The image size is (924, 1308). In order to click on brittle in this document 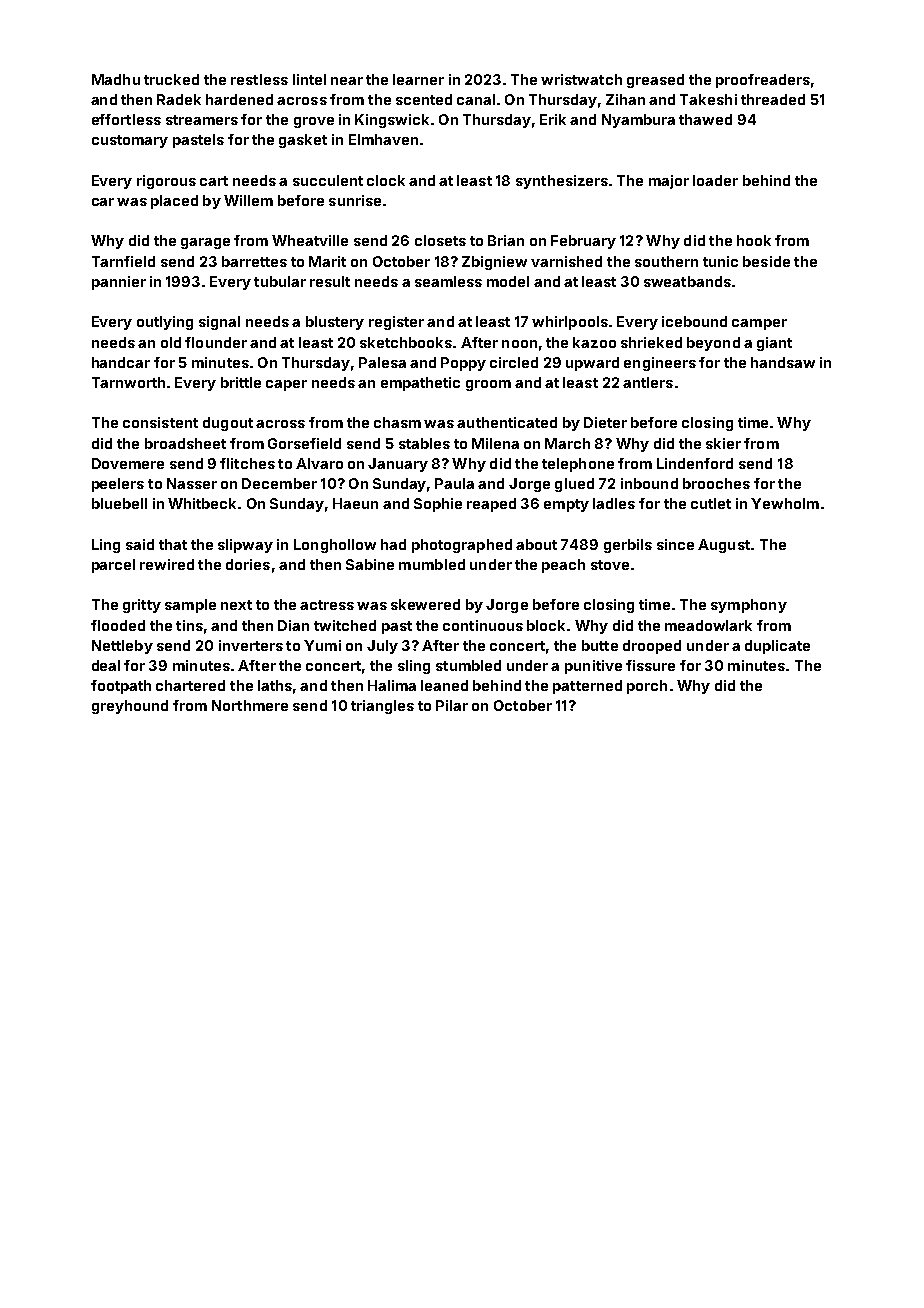, I will do `click(241, 382)`.
